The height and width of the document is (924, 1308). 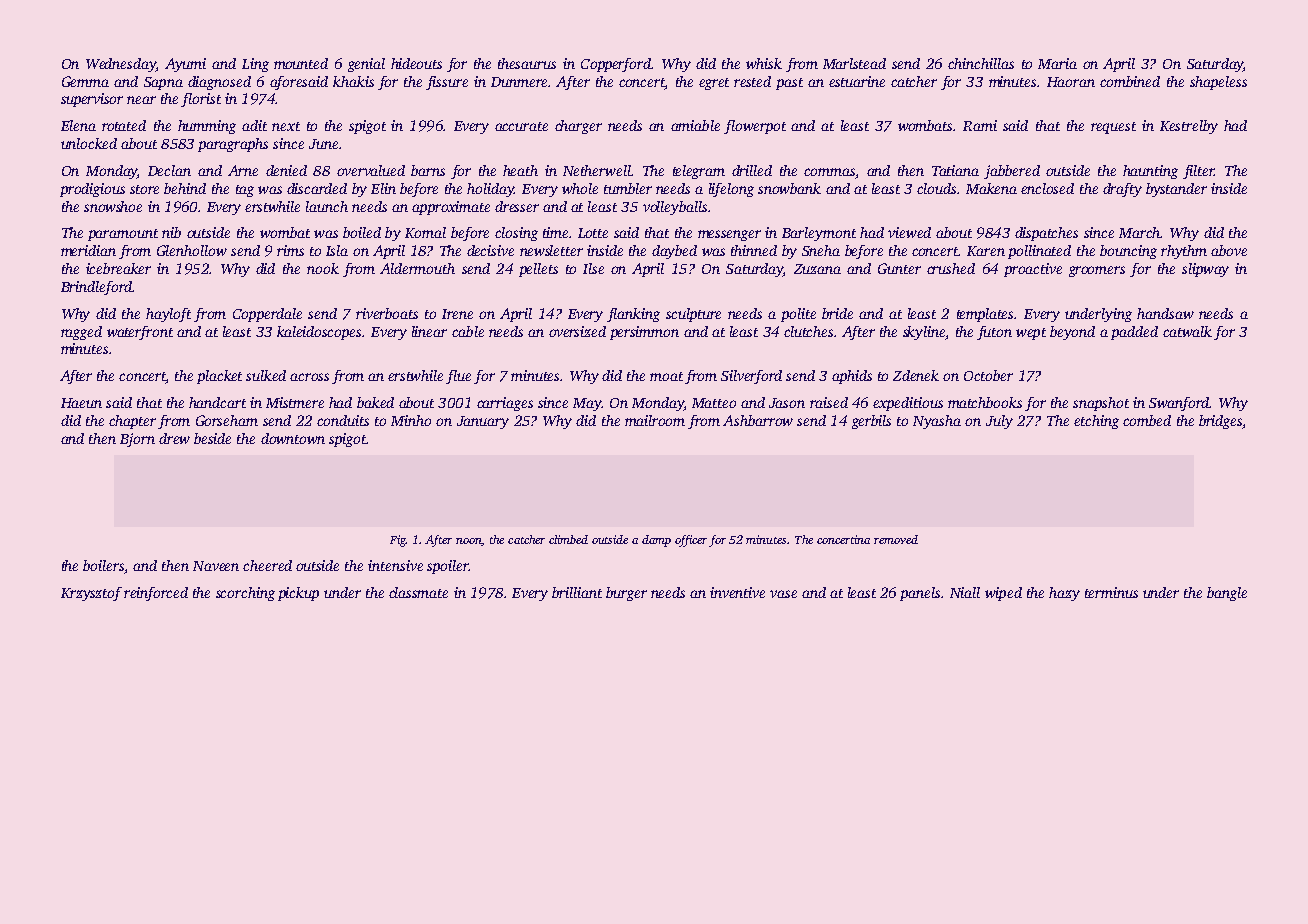 I want to click on request, so click(x=1113, y=128).
